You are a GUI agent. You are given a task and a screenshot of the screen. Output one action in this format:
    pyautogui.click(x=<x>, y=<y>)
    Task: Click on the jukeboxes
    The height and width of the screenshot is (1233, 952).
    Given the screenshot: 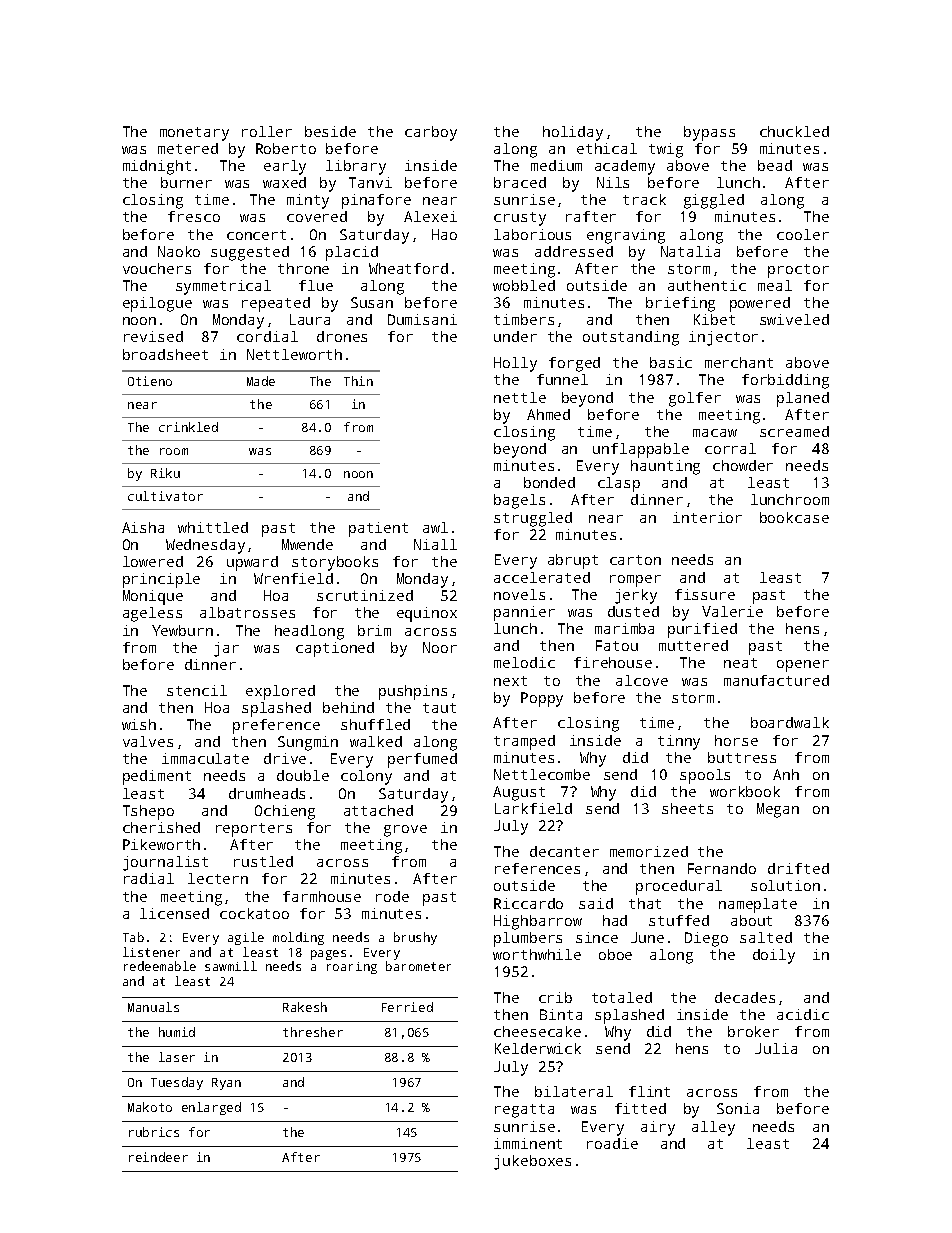 What is the action you would take?
    pyautogui.click(x=532, y=1162)
